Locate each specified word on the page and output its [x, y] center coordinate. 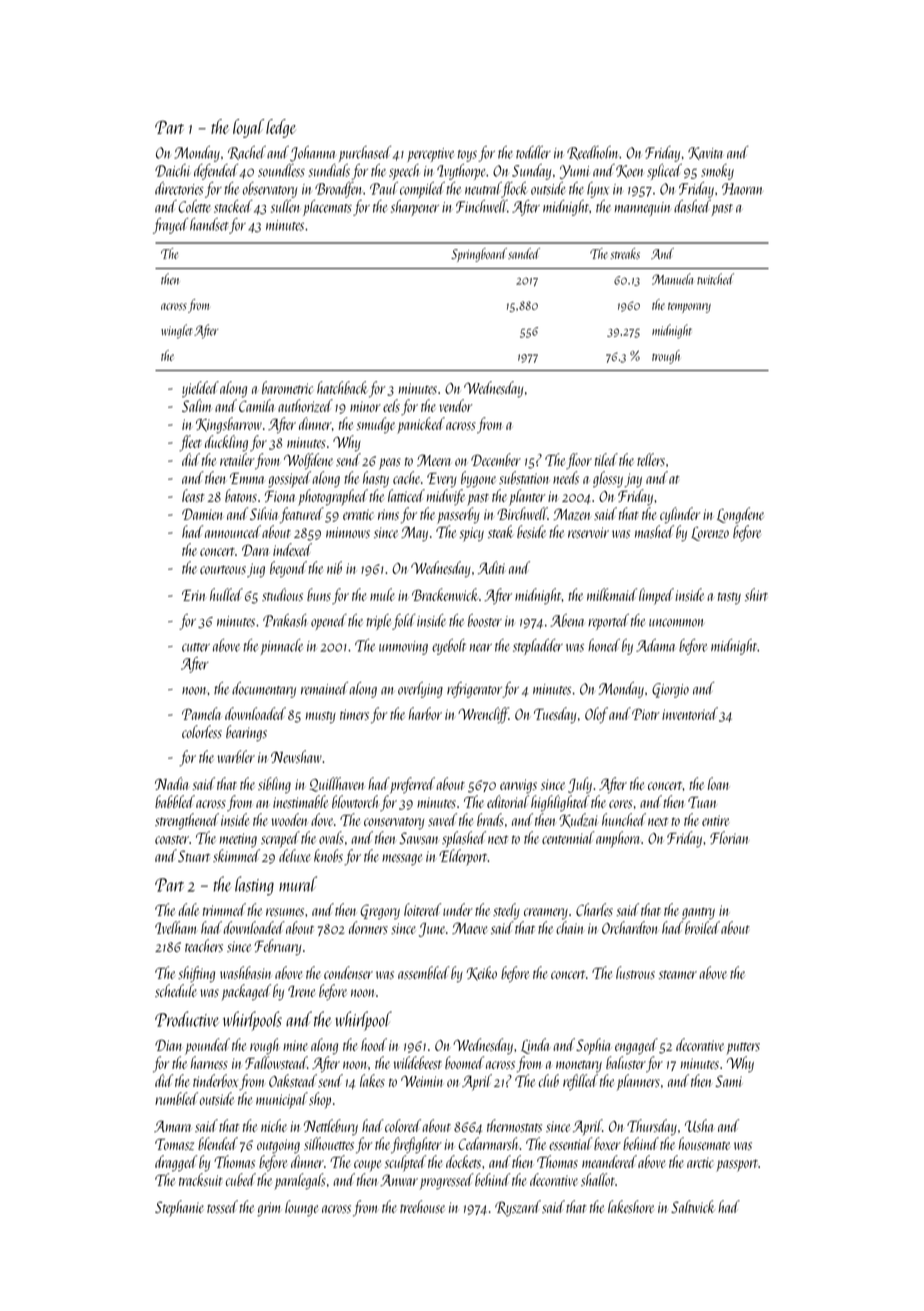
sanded [524, 253]
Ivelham [175, 927]
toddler [533, 152]
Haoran [742, 189]
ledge [281, 128]
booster [485, 620]
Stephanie [179, 1208]
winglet [177, 331]
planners [638, 1082]
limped [656, 596]
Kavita [705, 153]
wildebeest [418, 1062]
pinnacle [282, 647]
